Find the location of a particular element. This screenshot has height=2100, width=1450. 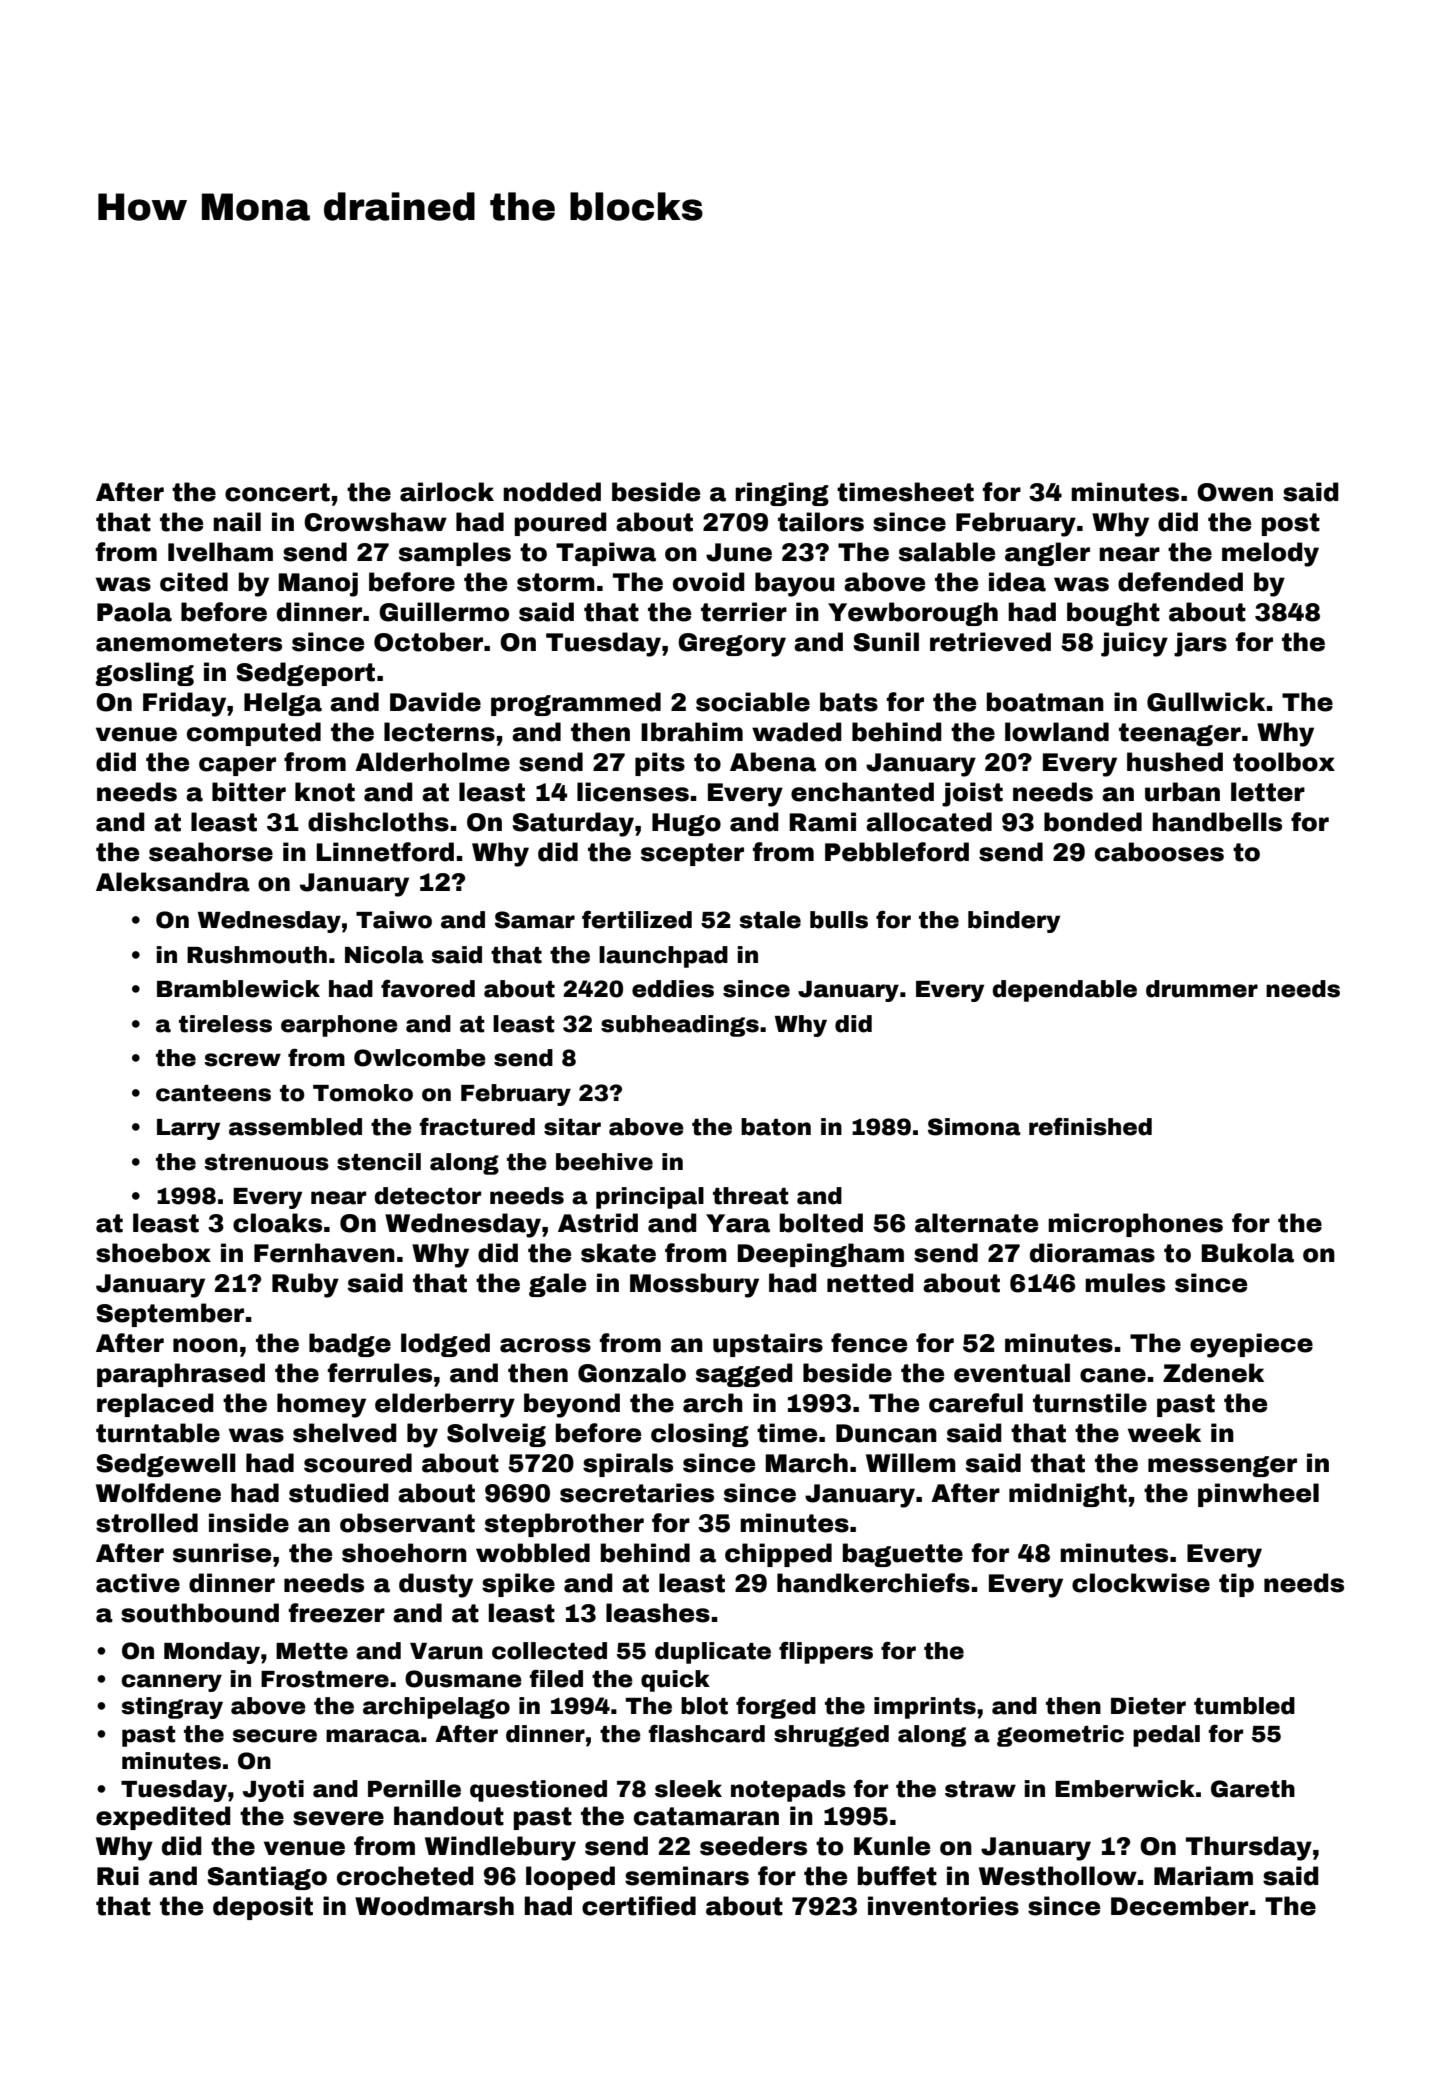

notepads is located at coordinates (788, 1791).
